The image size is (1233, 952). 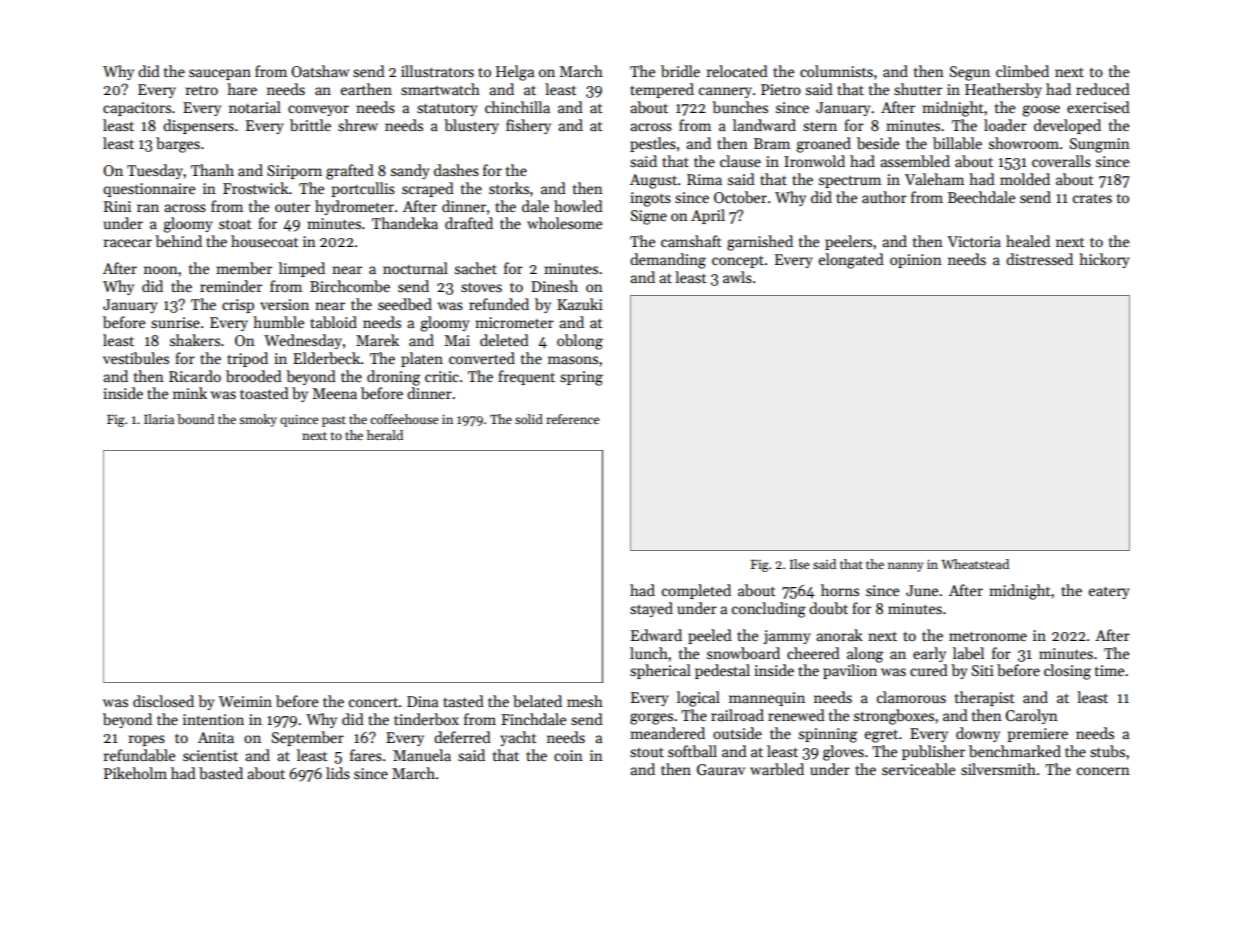 I want to click on illustrators, so click(x=437, y=71).
